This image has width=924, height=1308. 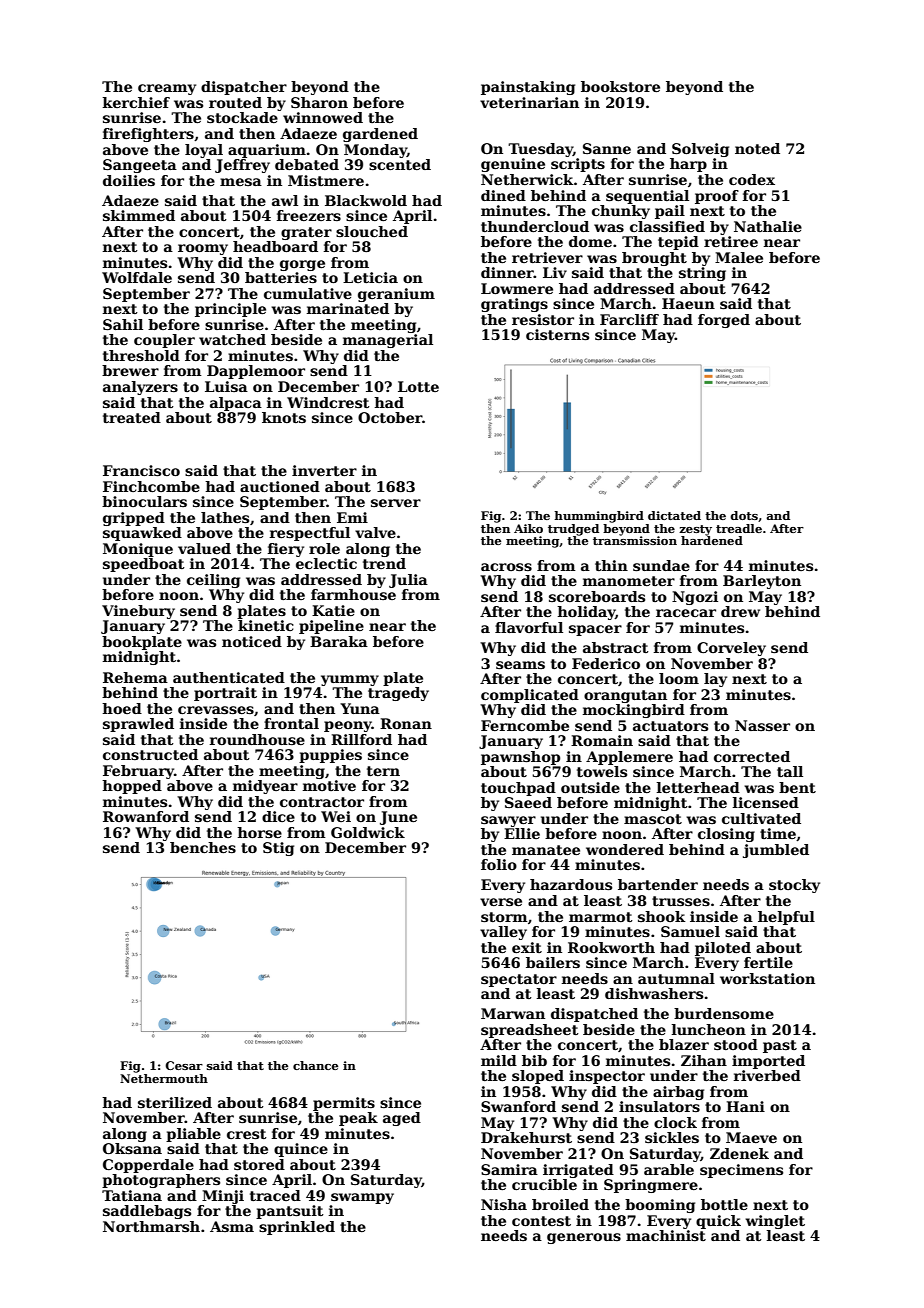 I want to click on noted, so click(x=757, y=148).
